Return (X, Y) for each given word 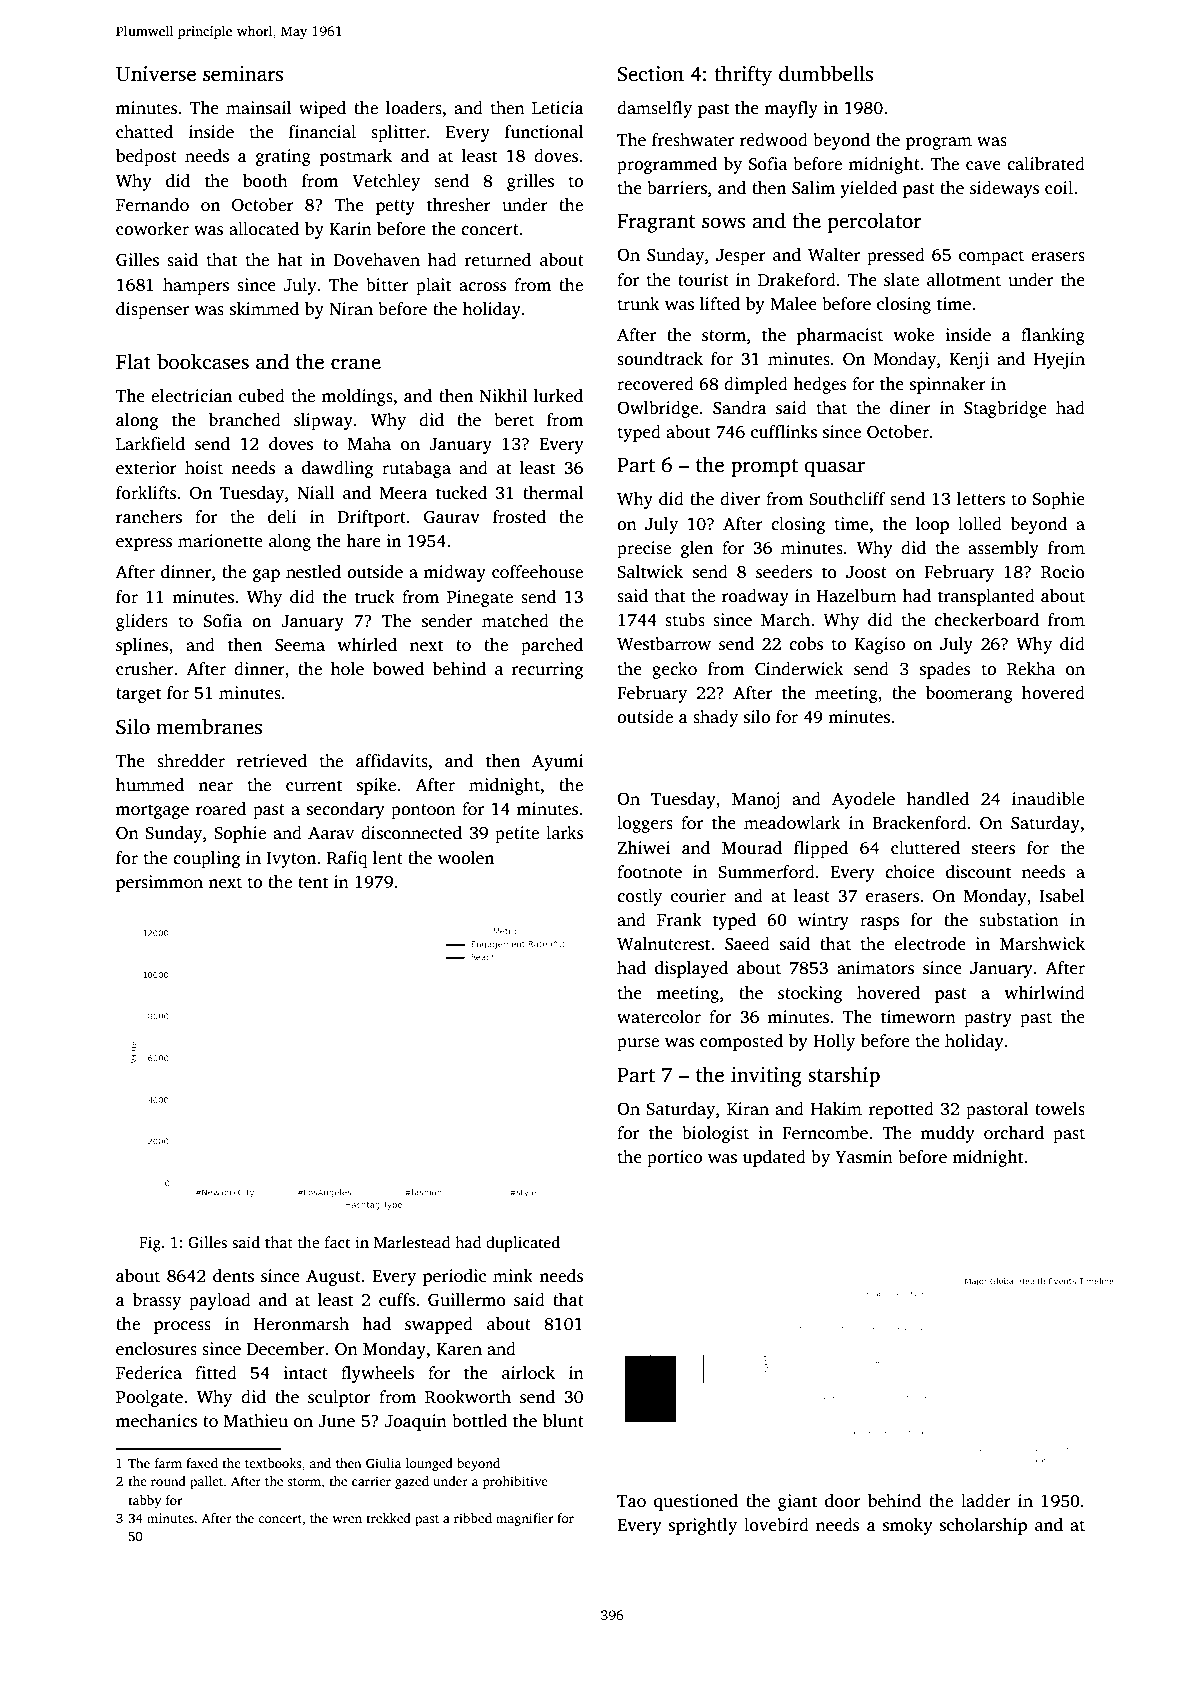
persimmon (159, 883)
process (182, 1327)
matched (515, 621)
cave (983, 166)
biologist (715, 1134)
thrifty (743, 75)
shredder (191, 761)
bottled (479, 1421)
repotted (901, 1110)
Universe (156, 74)
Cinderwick (799, 669)
